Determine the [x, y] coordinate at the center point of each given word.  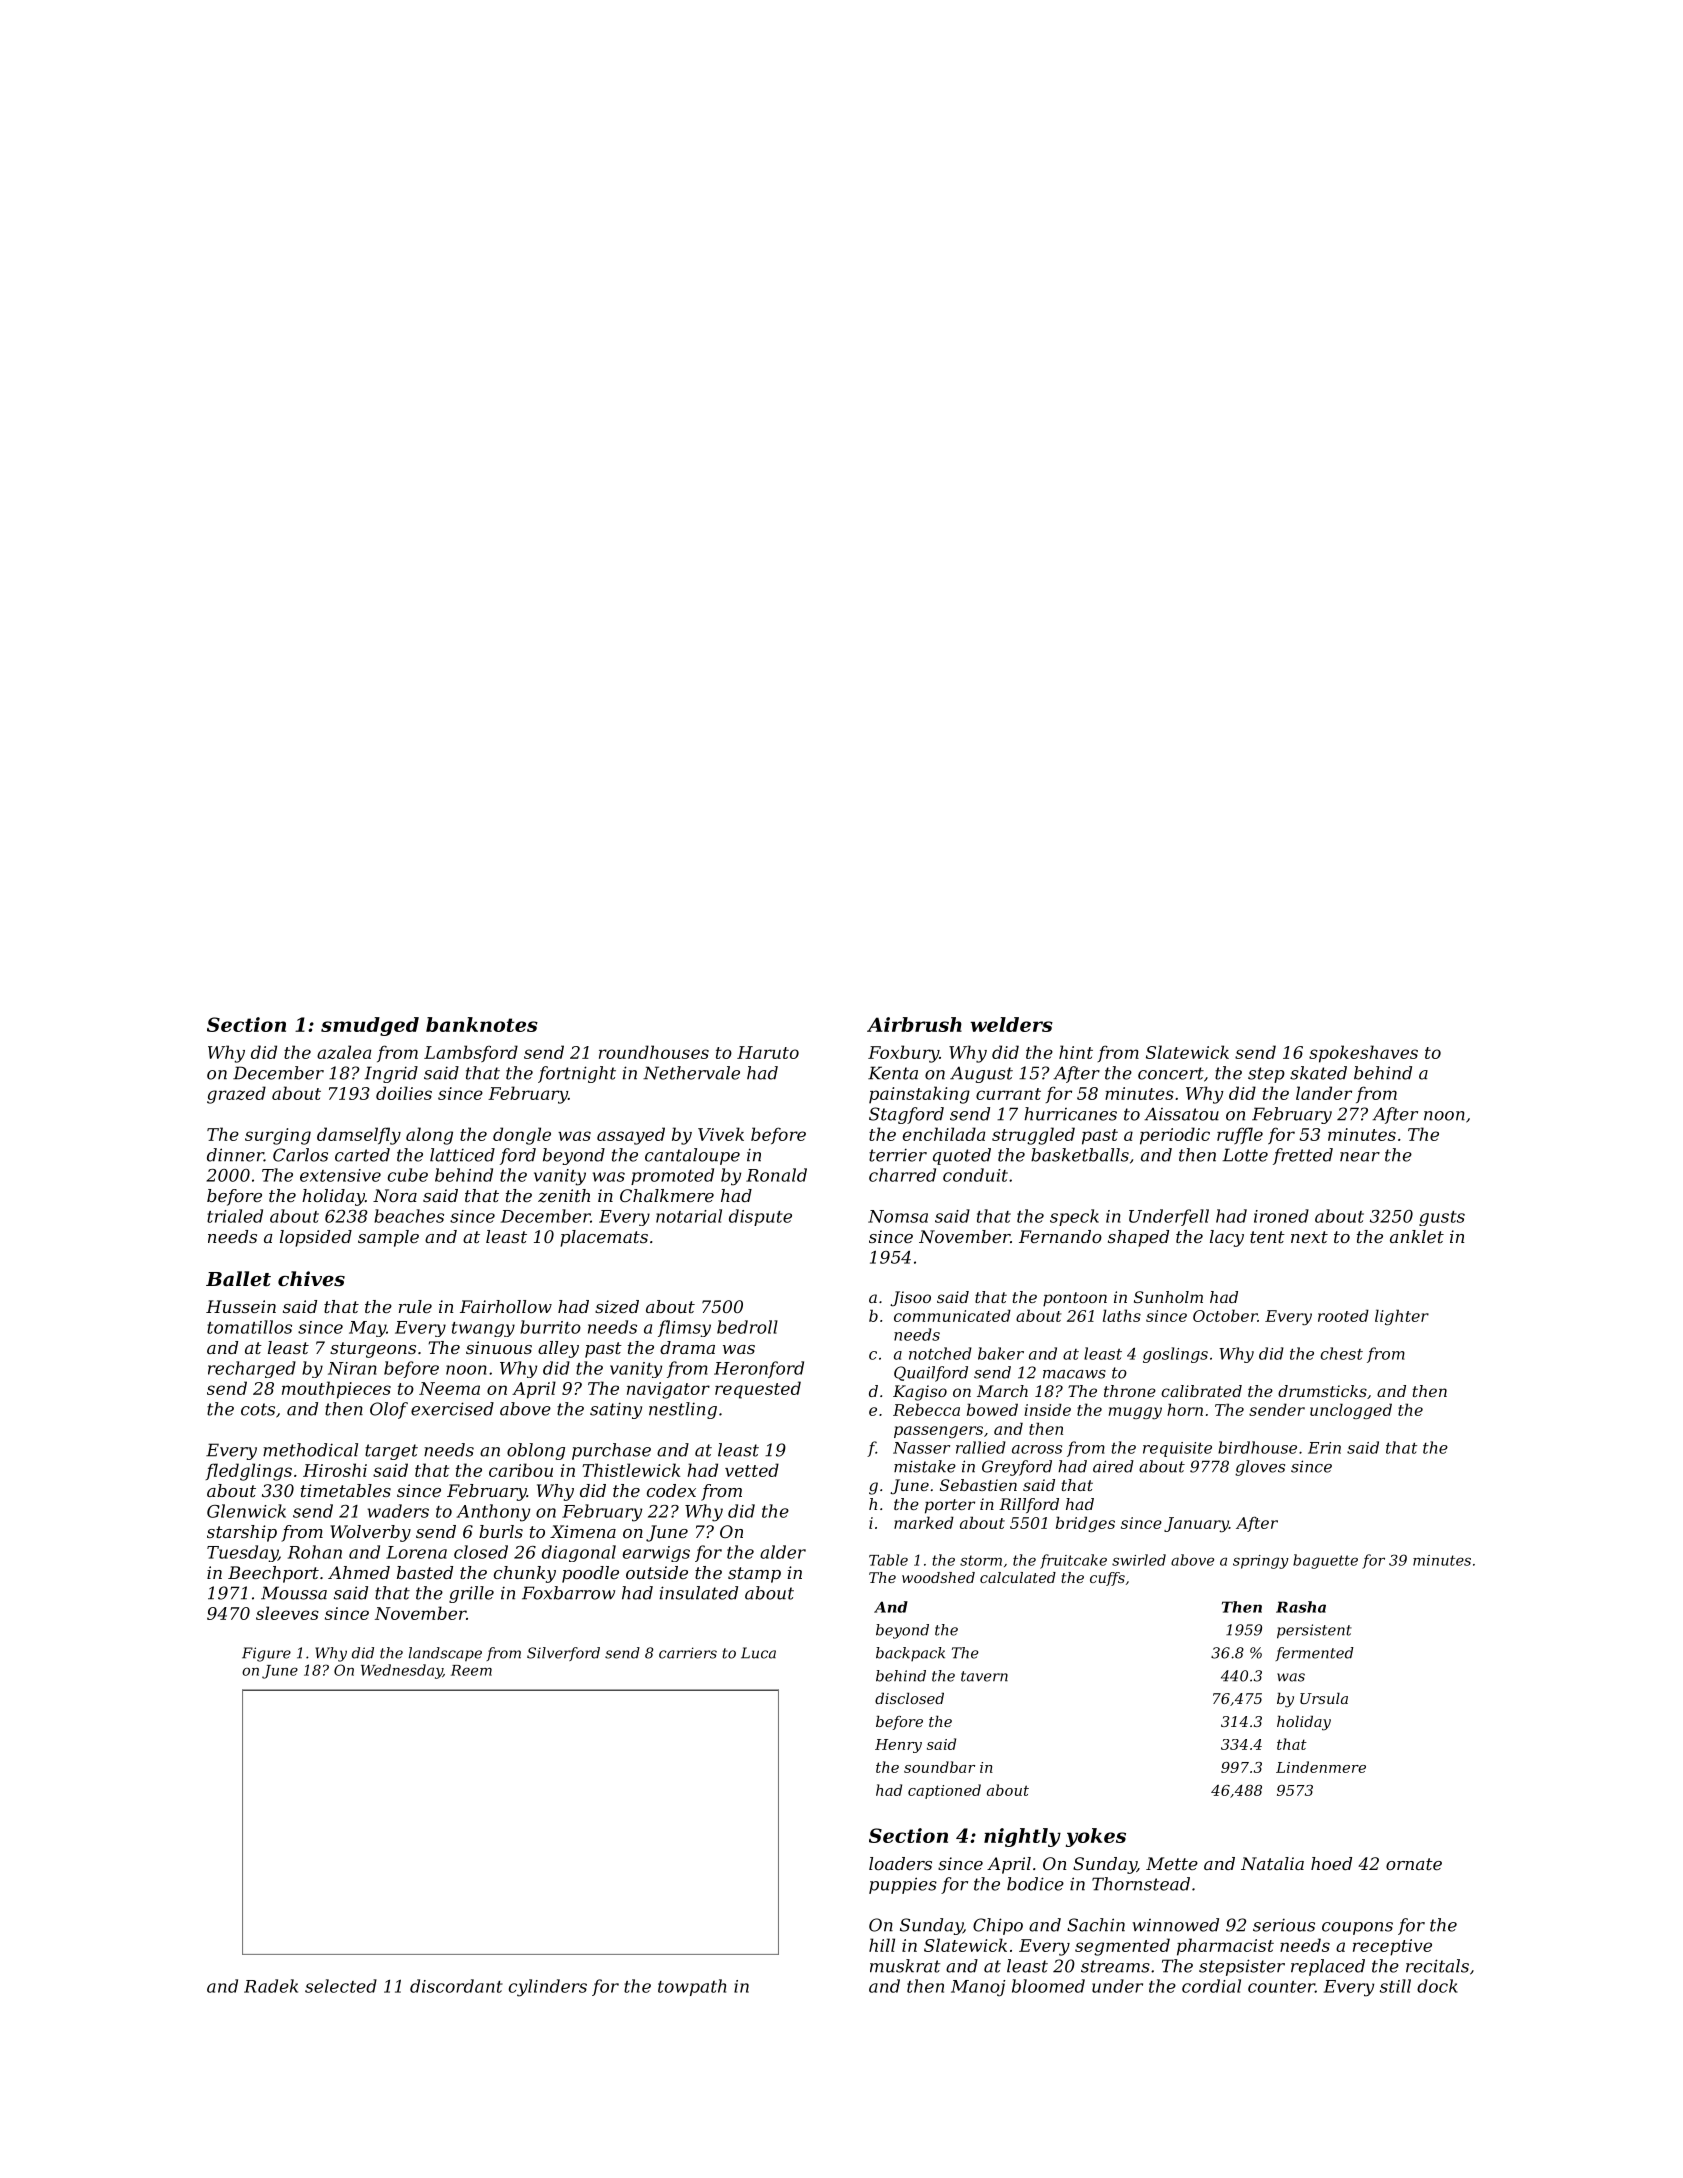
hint [1076, 1052]
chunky [525, 1574]
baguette [1325, 1561]
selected [341, 1986]
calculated [1018, 1577]
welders [1011, 1024]
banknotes [482, 1024]
